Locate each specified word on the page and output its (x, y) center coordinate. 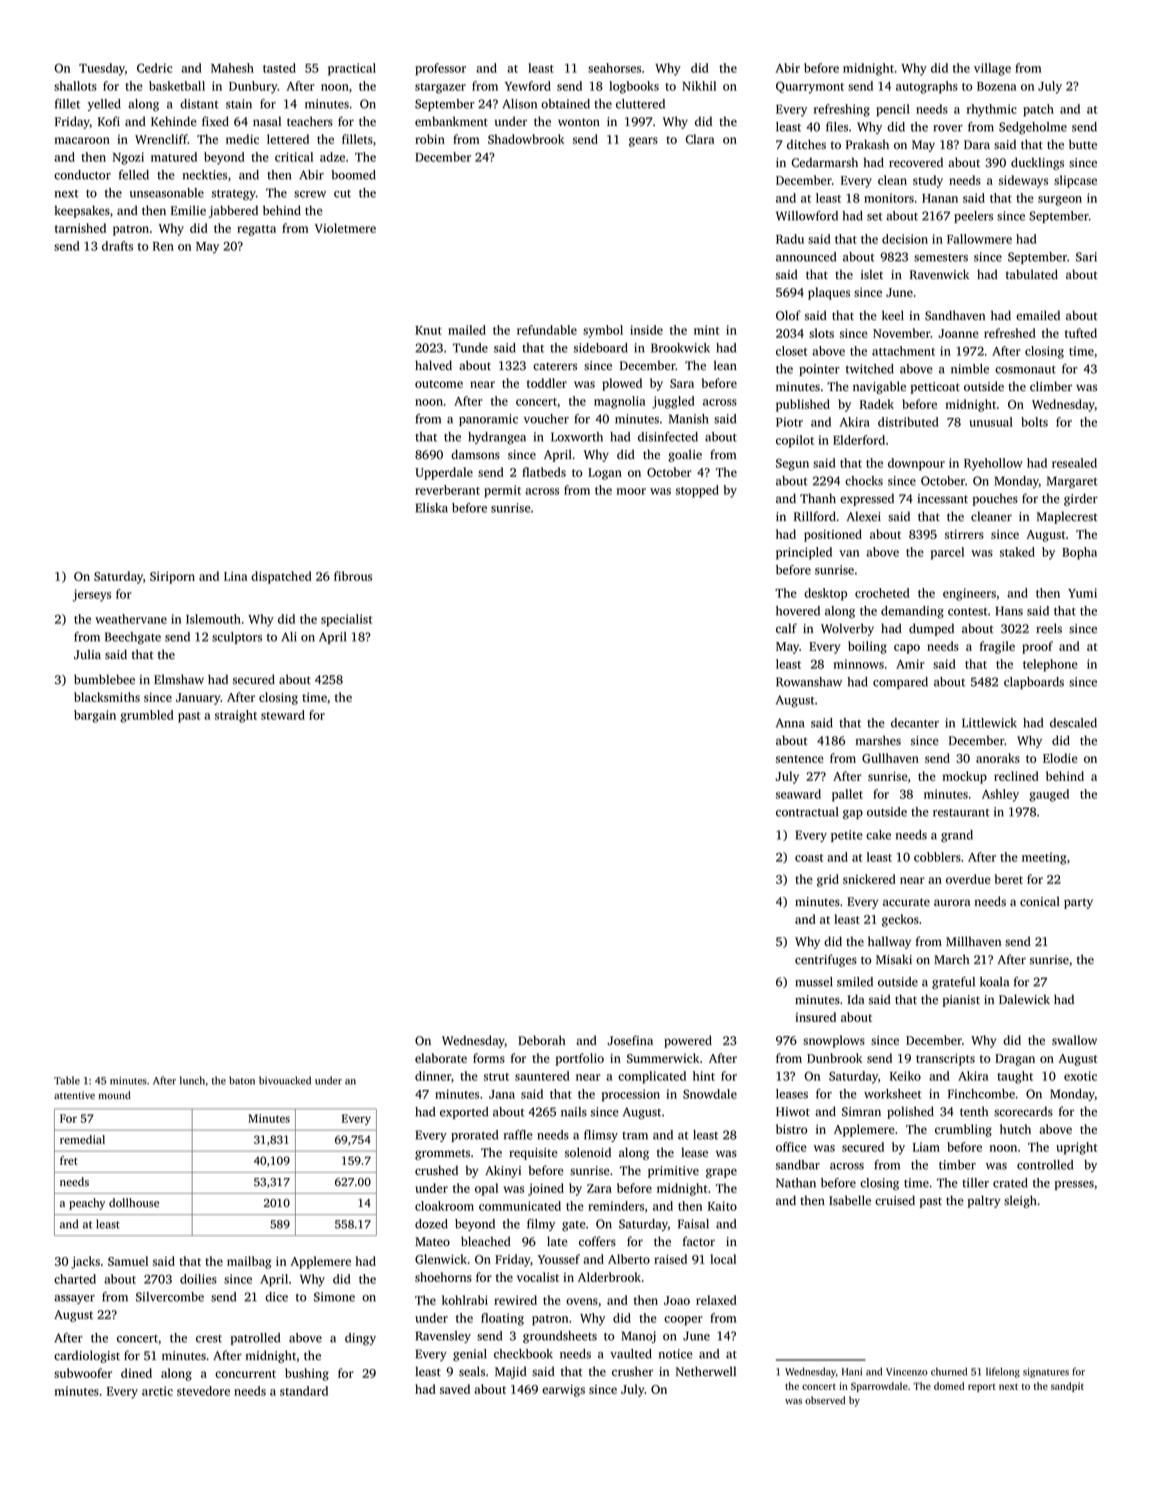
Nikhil (699, 86)
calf (786, 628)
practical (352, 69)
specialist (346, 620)
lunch (192, 1080)
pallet (847, 795)
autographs (927, 87)
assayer (74, 1299)
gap (853, 814)
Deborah (541, 1040)
